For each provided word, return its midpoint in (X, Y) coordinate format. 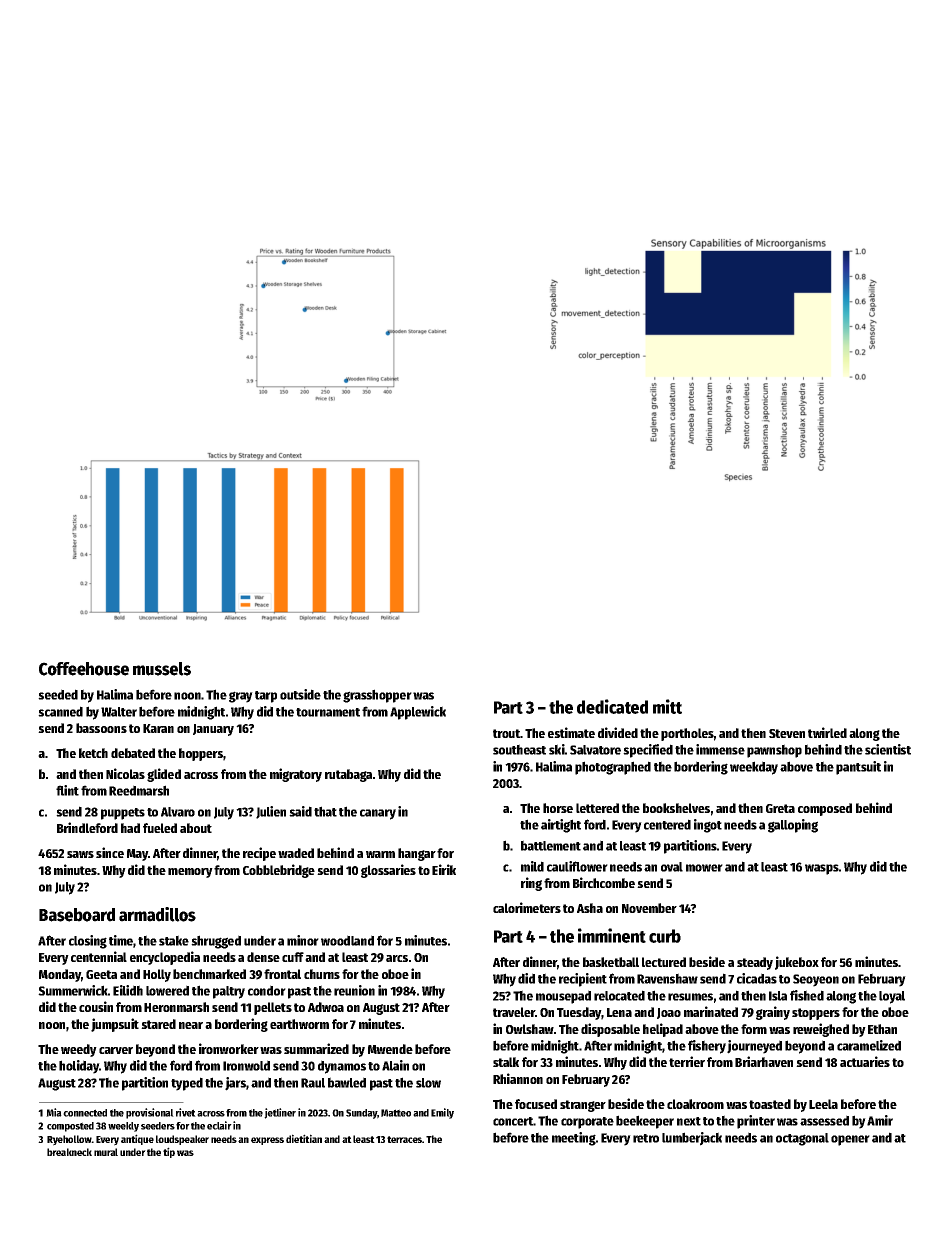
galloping (793, 826)
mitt (667, 706)
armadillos (157, 914)
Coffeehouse (84, 669)
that (325, 811)
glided (164, 775)
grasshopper (377, 696)
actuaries (865, 1061)
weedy (79, 1050)
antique (137, 1139)
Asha (590, 908)
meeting (574, 1139)
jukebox (797, 963)
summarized (316, 1048)
